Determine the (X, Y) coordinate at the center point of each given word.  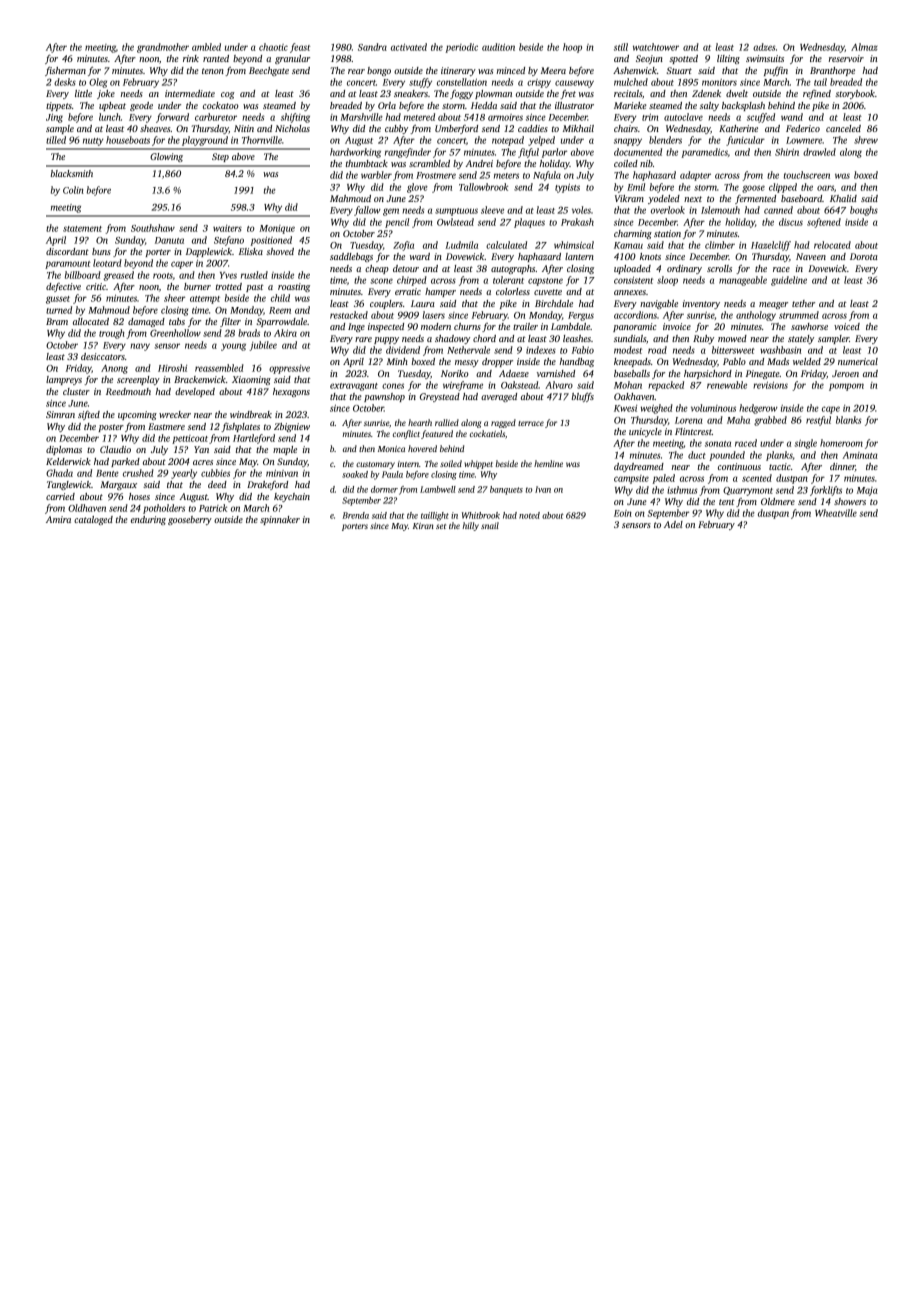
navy (140, 347)
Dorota (864, 256)
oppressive (289, 369)
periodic (461, 48)
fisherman (65, 71)
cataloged (93, 520)
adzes (764, 47)
